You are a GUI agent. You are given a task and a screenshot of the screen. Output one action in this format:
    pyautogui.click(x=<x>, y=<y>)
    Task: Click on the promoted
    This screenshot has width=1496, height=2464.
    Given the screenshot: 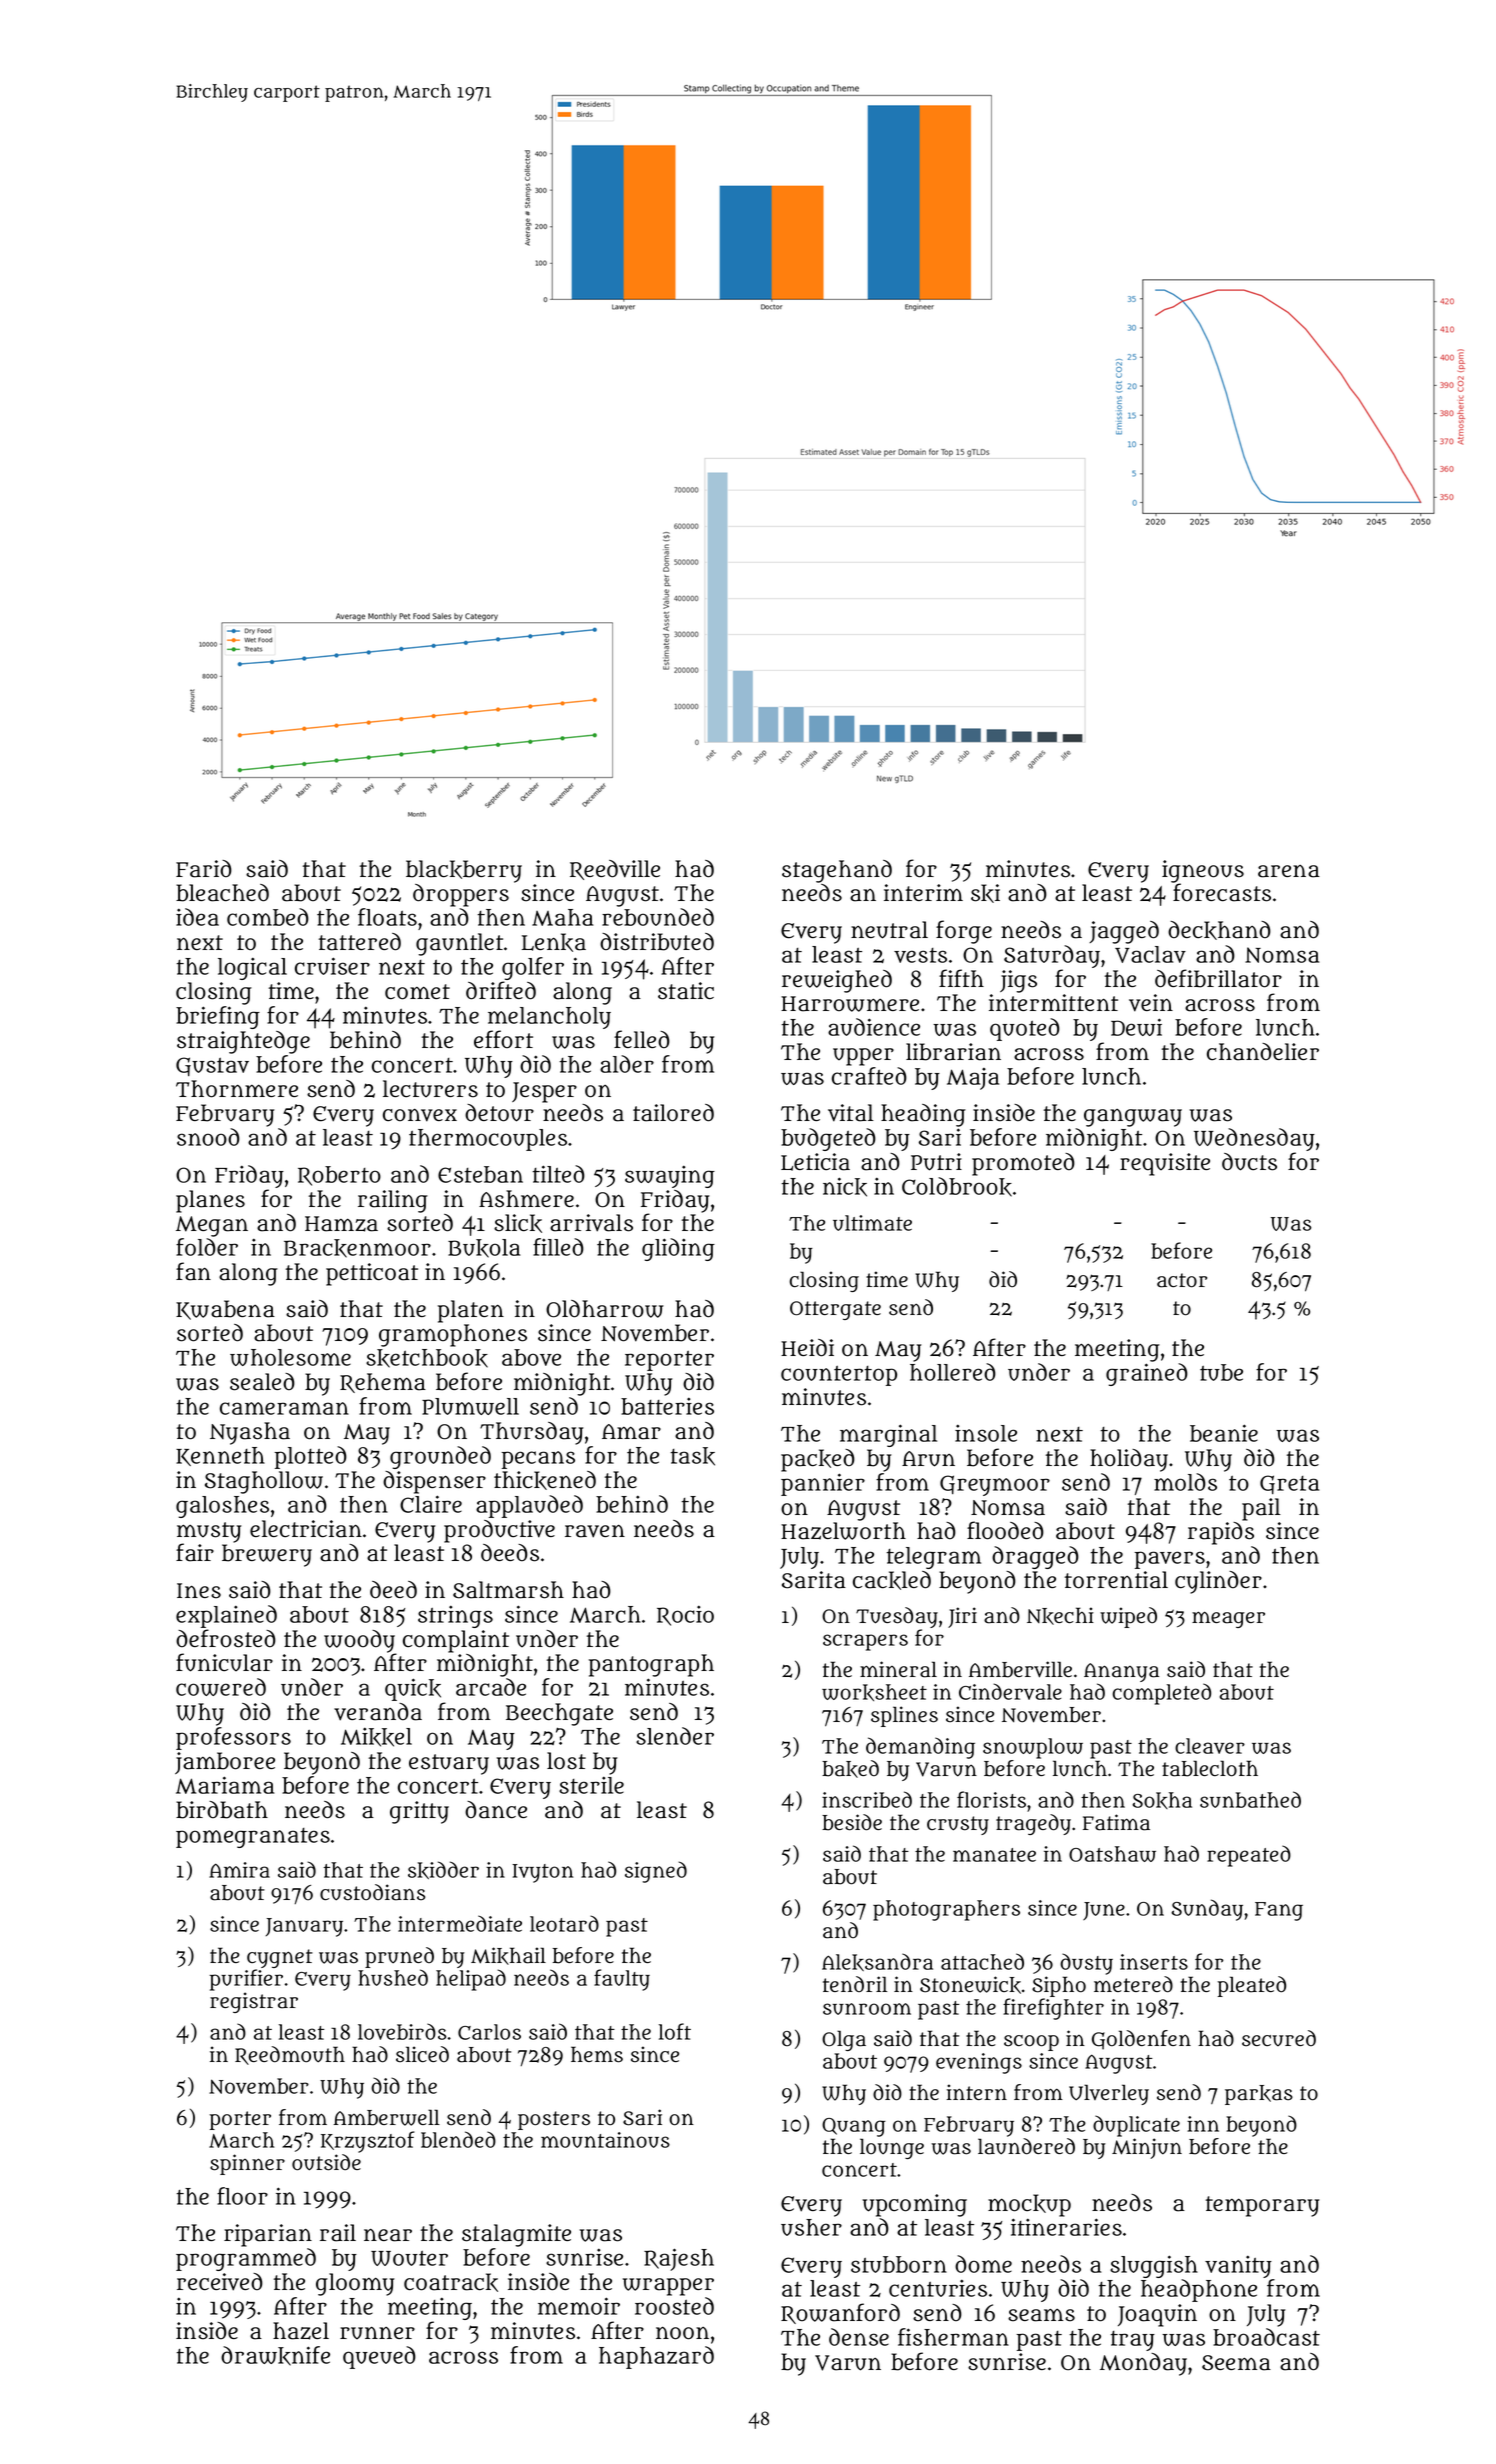 What is the action you would take?
    pyautogui.click(x=1023, y=1164)
